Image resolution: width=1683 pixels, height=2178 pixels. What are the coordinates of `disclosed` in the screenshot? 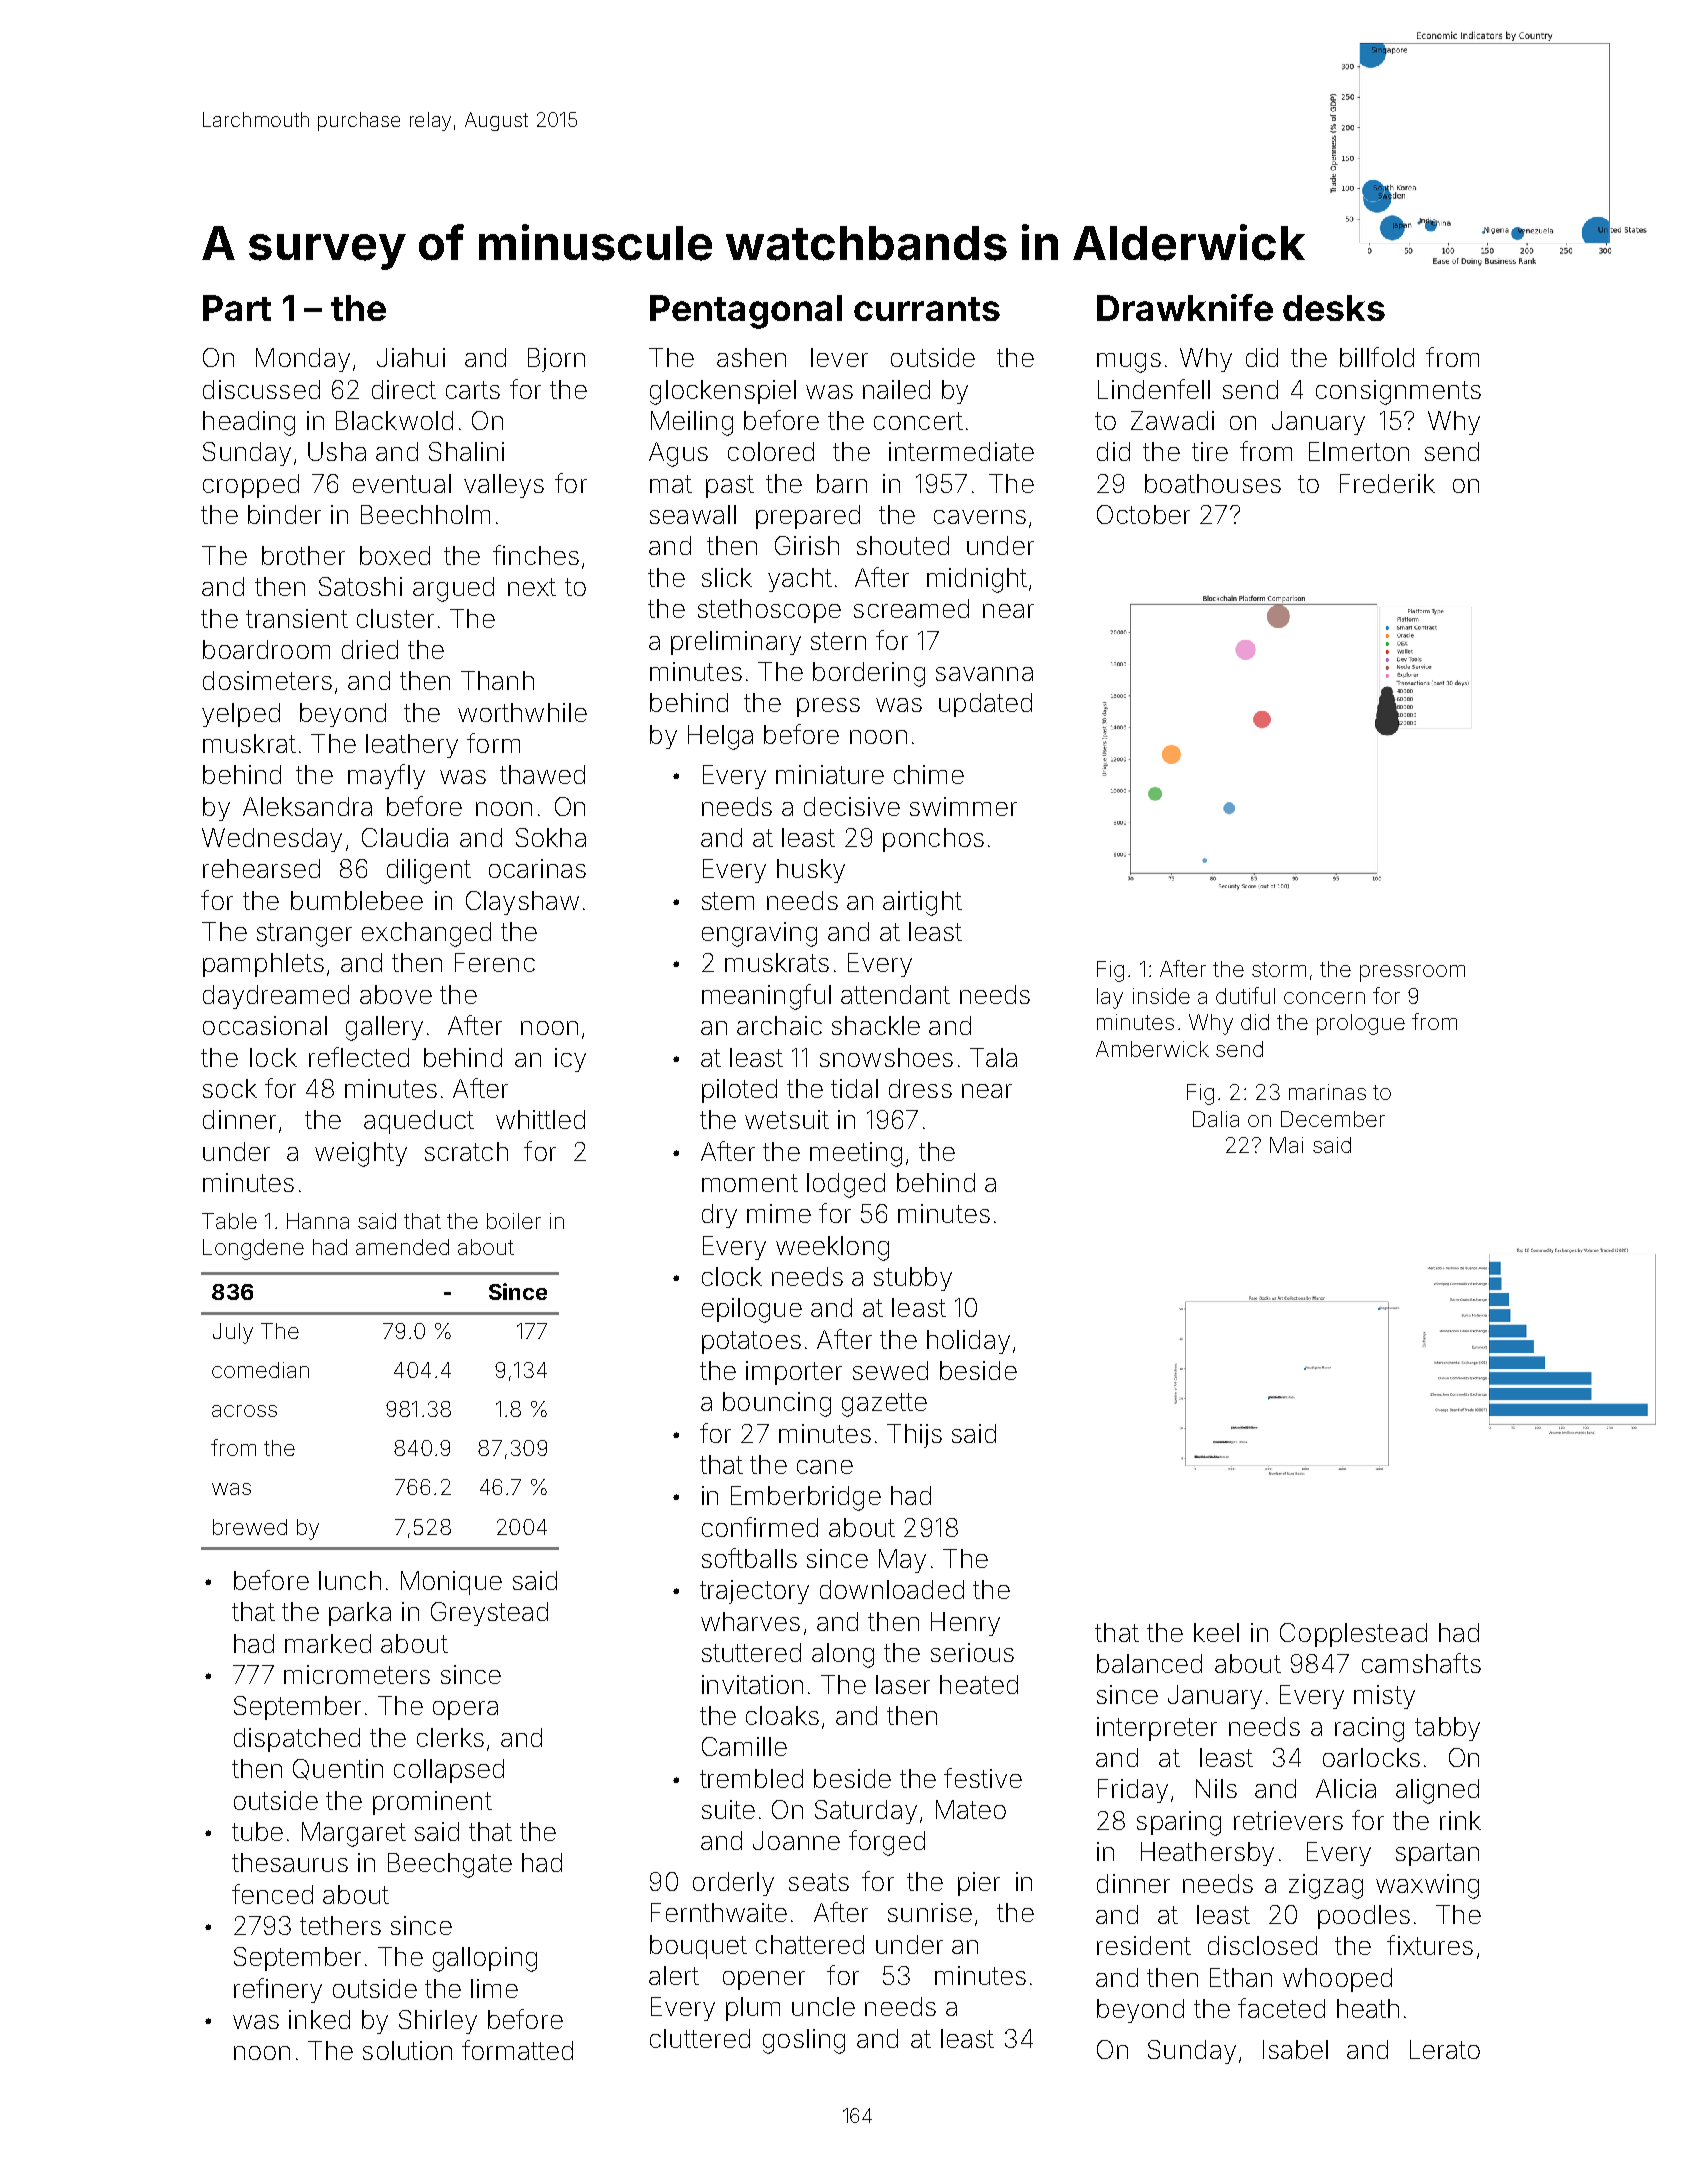 It's located at (1262, 1945).
